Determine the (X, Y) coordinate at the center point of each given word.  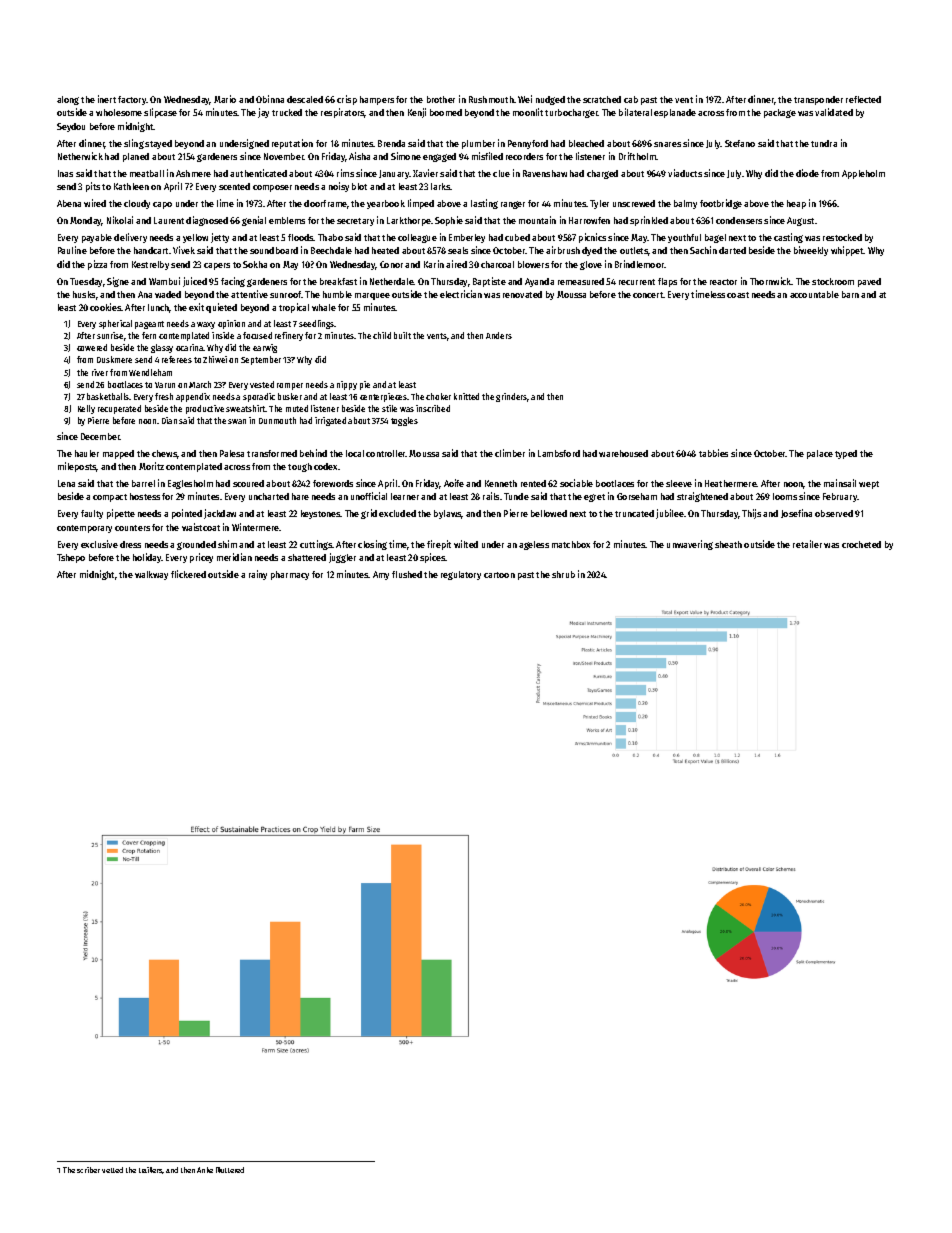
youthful (684, 238)
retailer (807, 544)
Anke (205, 1170)
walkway (151, 575)
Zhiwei (215, 359)
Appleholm (863, 174)
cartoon (499, 575)
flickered (188, 574)
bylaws (448, 514)
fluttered (230, 1170)
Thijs (751, 514)
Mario (225, 99)
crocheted (861, 544)
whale (324, 307)
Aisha (359, 156)
